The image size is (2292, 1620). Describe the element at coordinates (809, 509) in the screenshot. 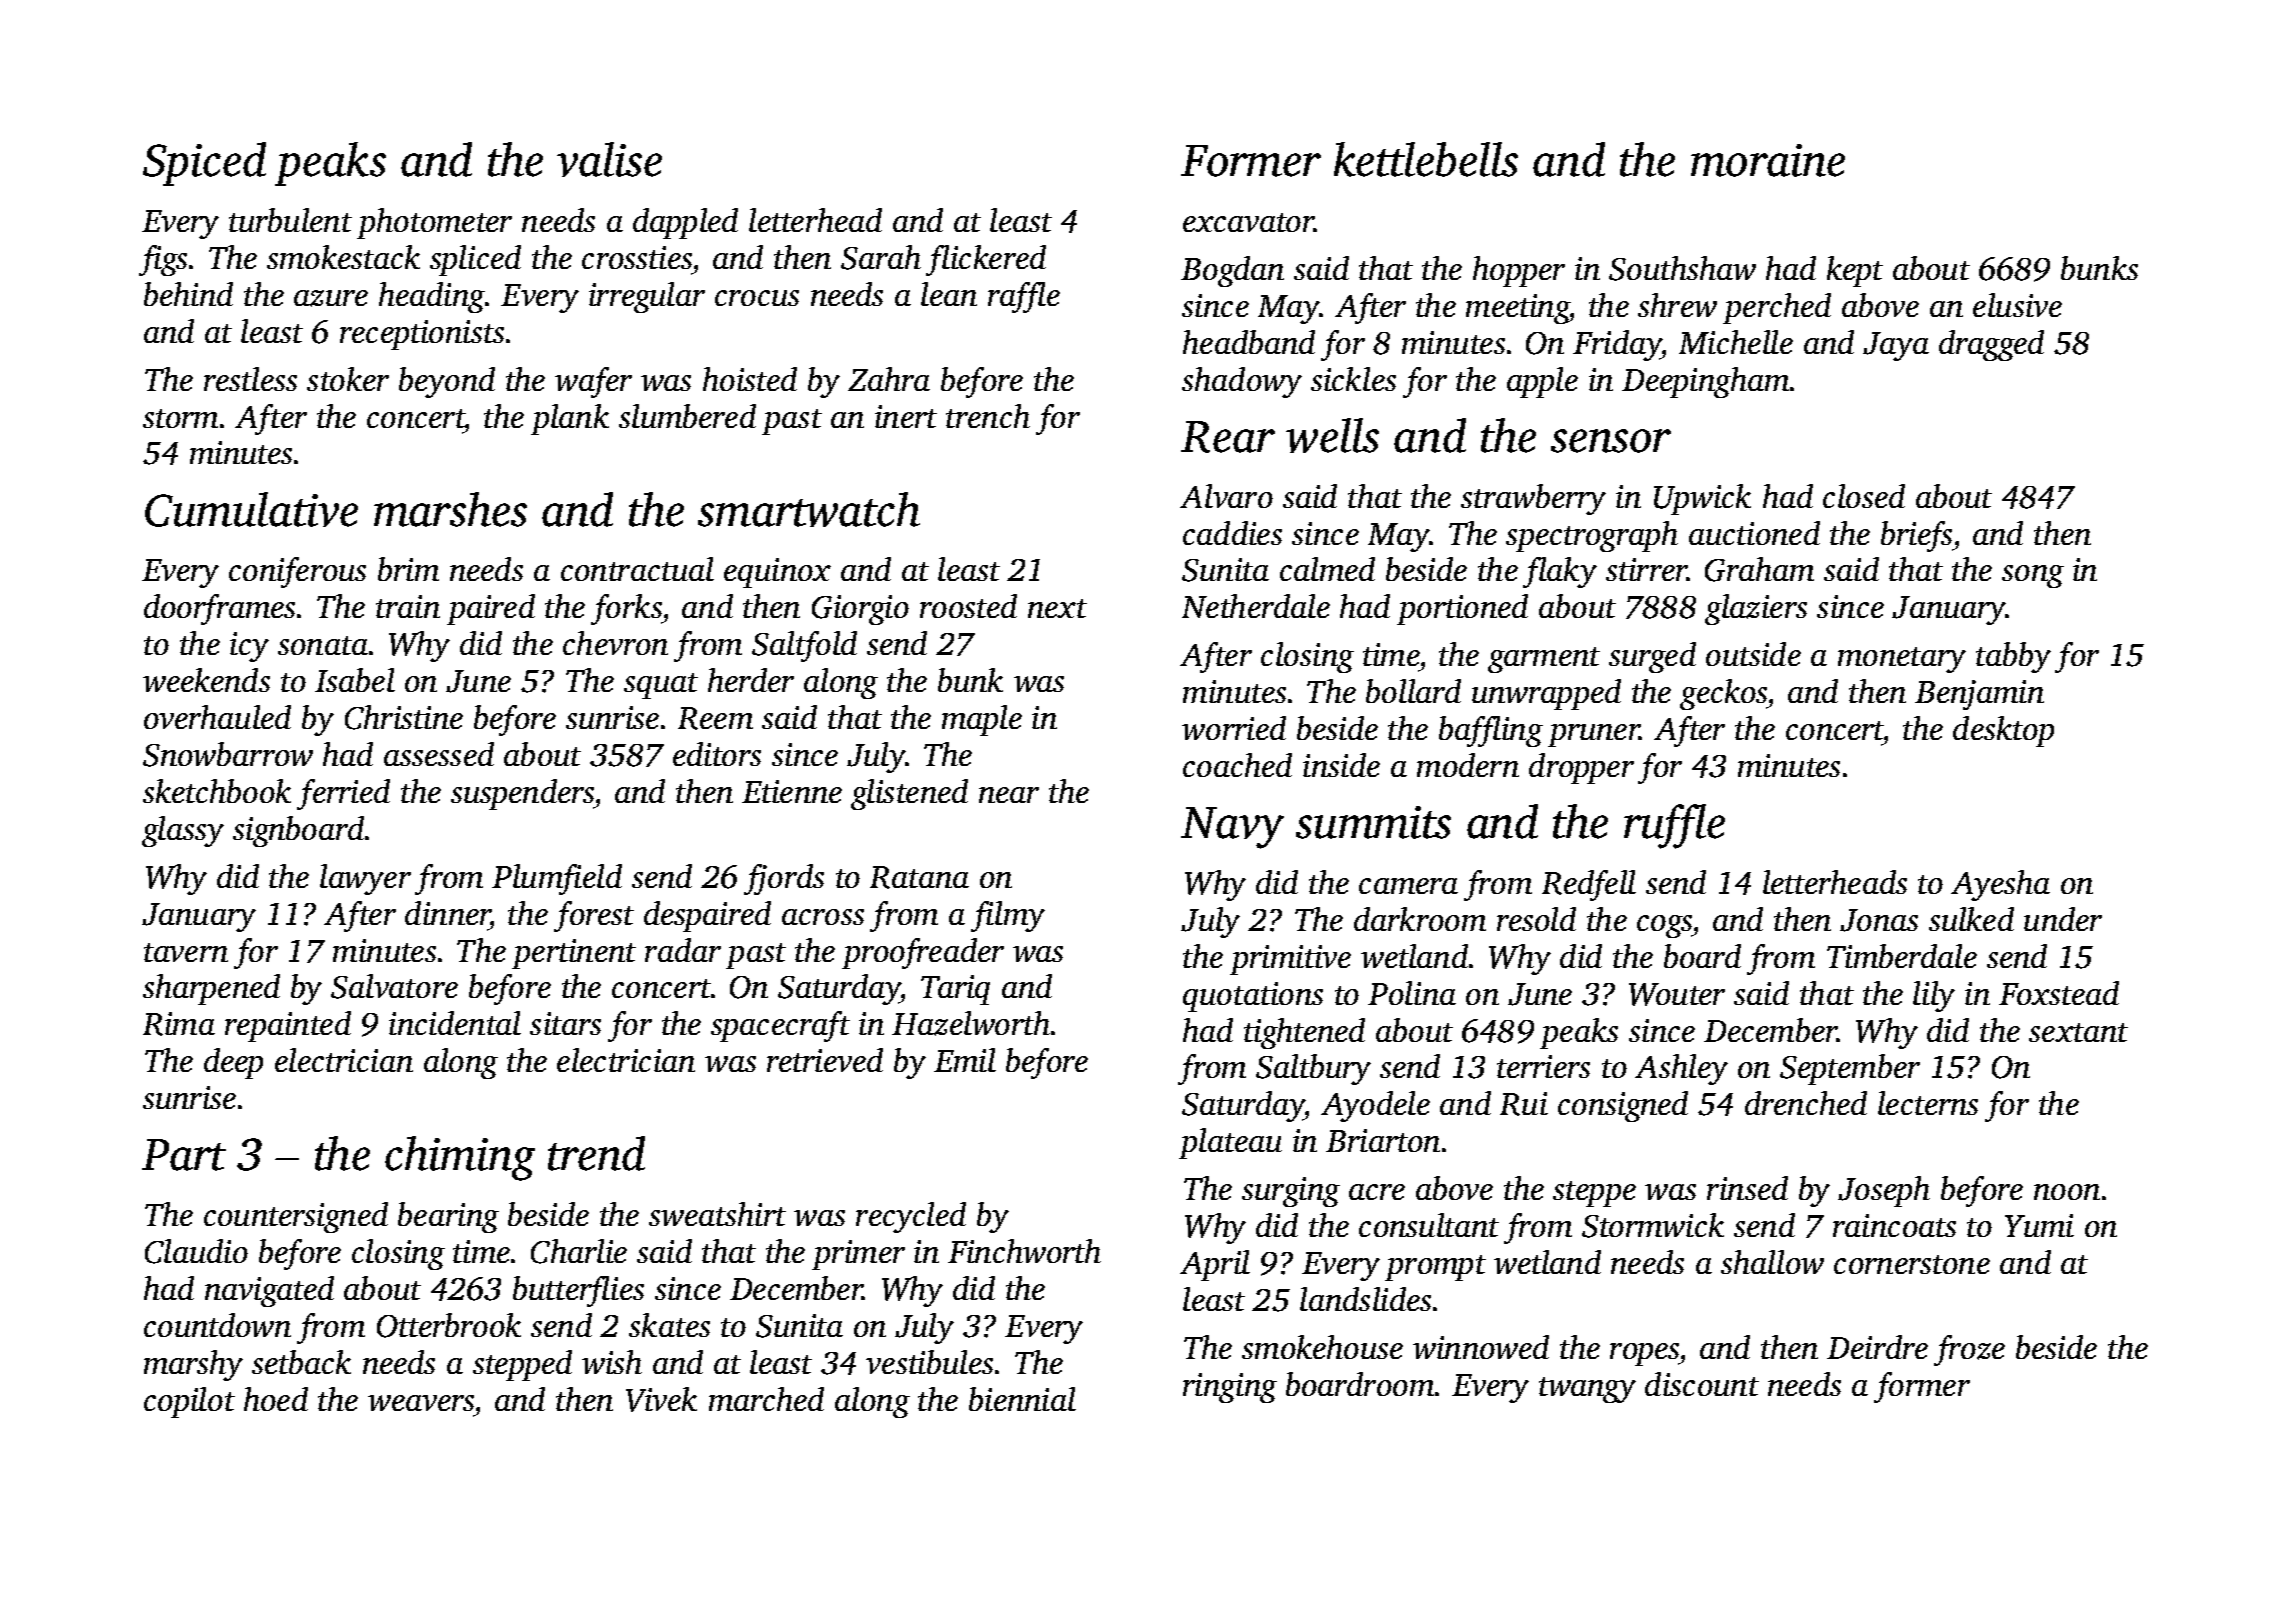

I see `smartwatch` at that location.
